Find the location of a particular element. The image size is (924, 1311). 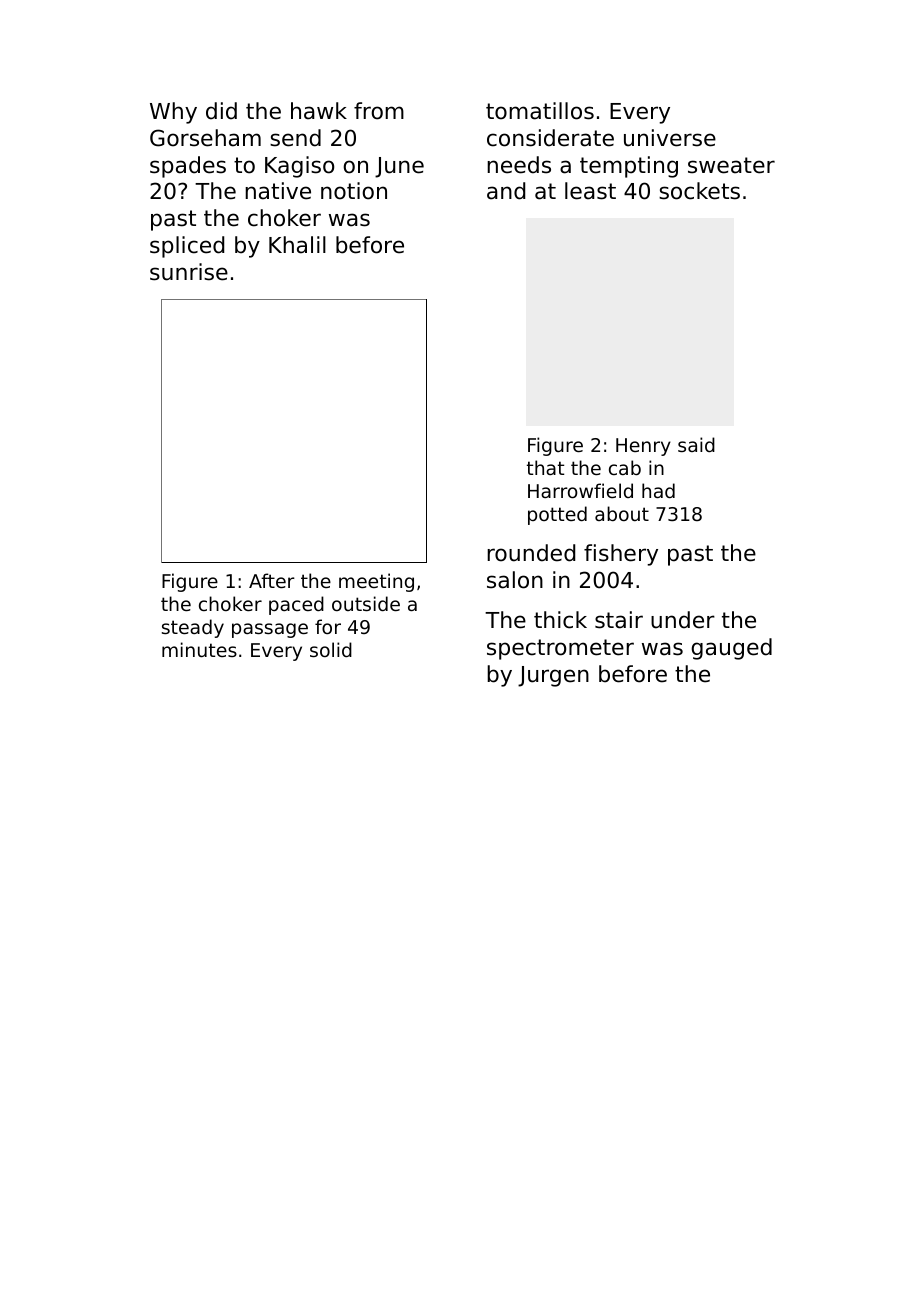

universe is located at coordinates (670, 138).
